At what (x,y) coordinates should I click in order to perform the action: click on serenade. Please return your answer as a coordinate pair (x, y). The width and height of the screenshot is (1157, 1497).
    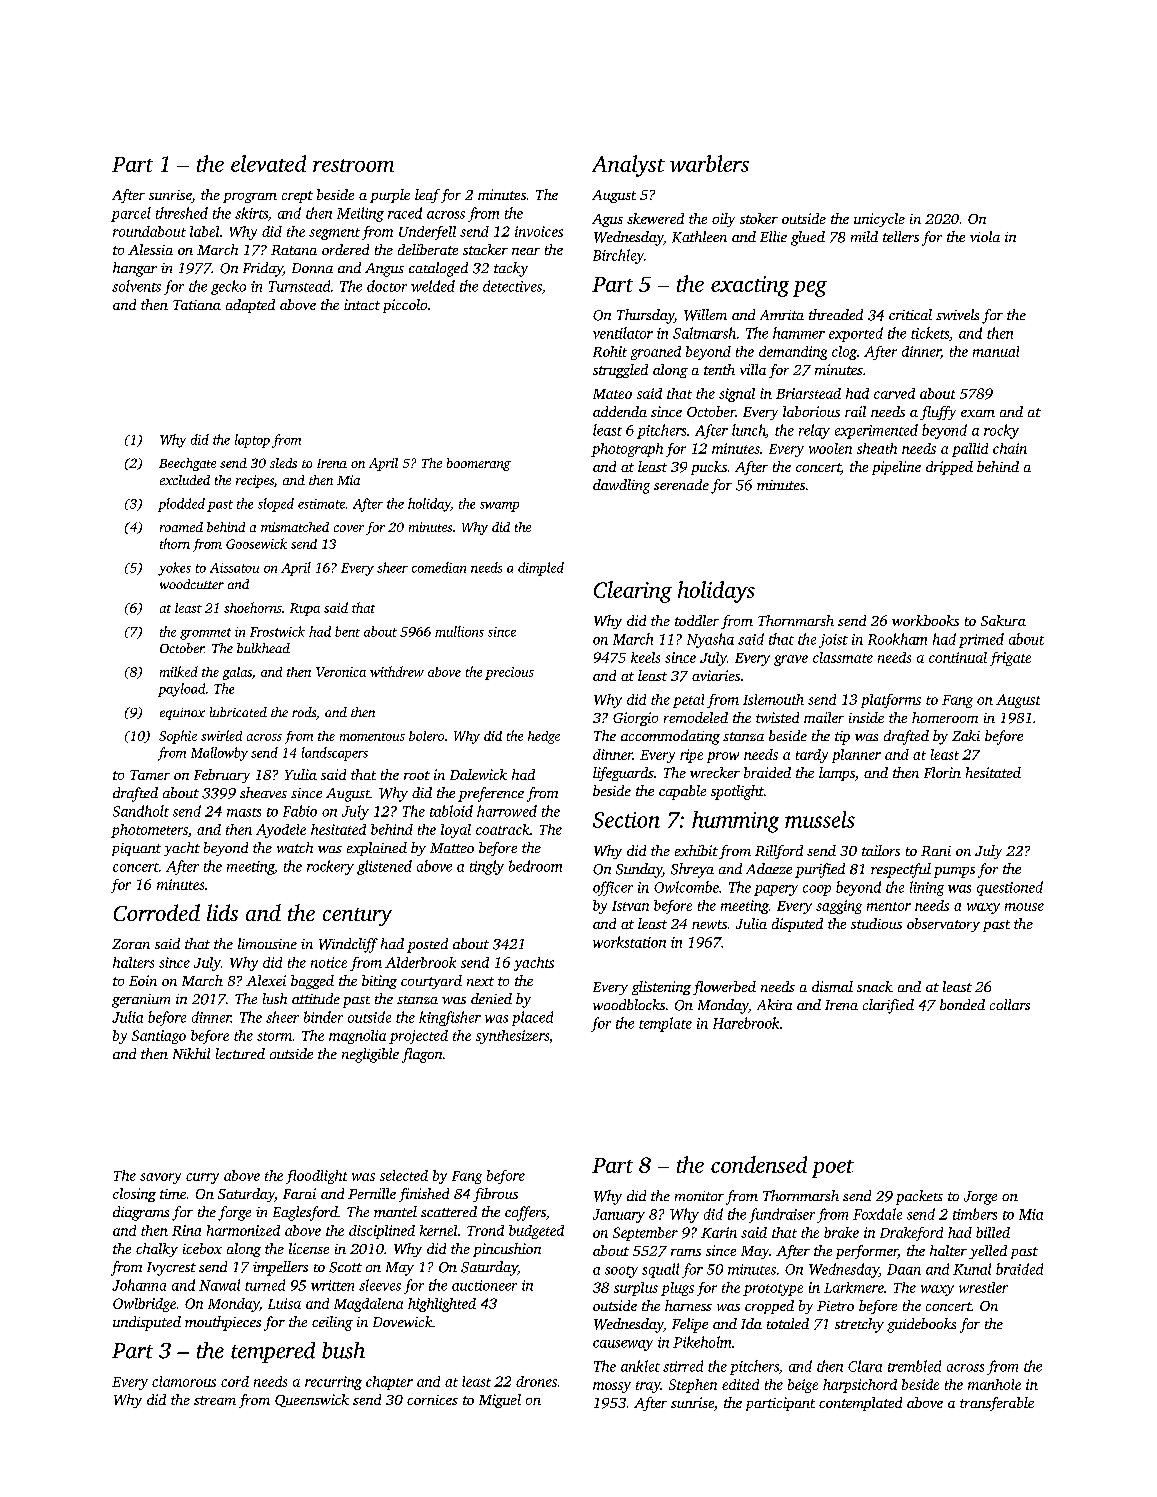
    Looking at the image, I should click on (681, 484).
